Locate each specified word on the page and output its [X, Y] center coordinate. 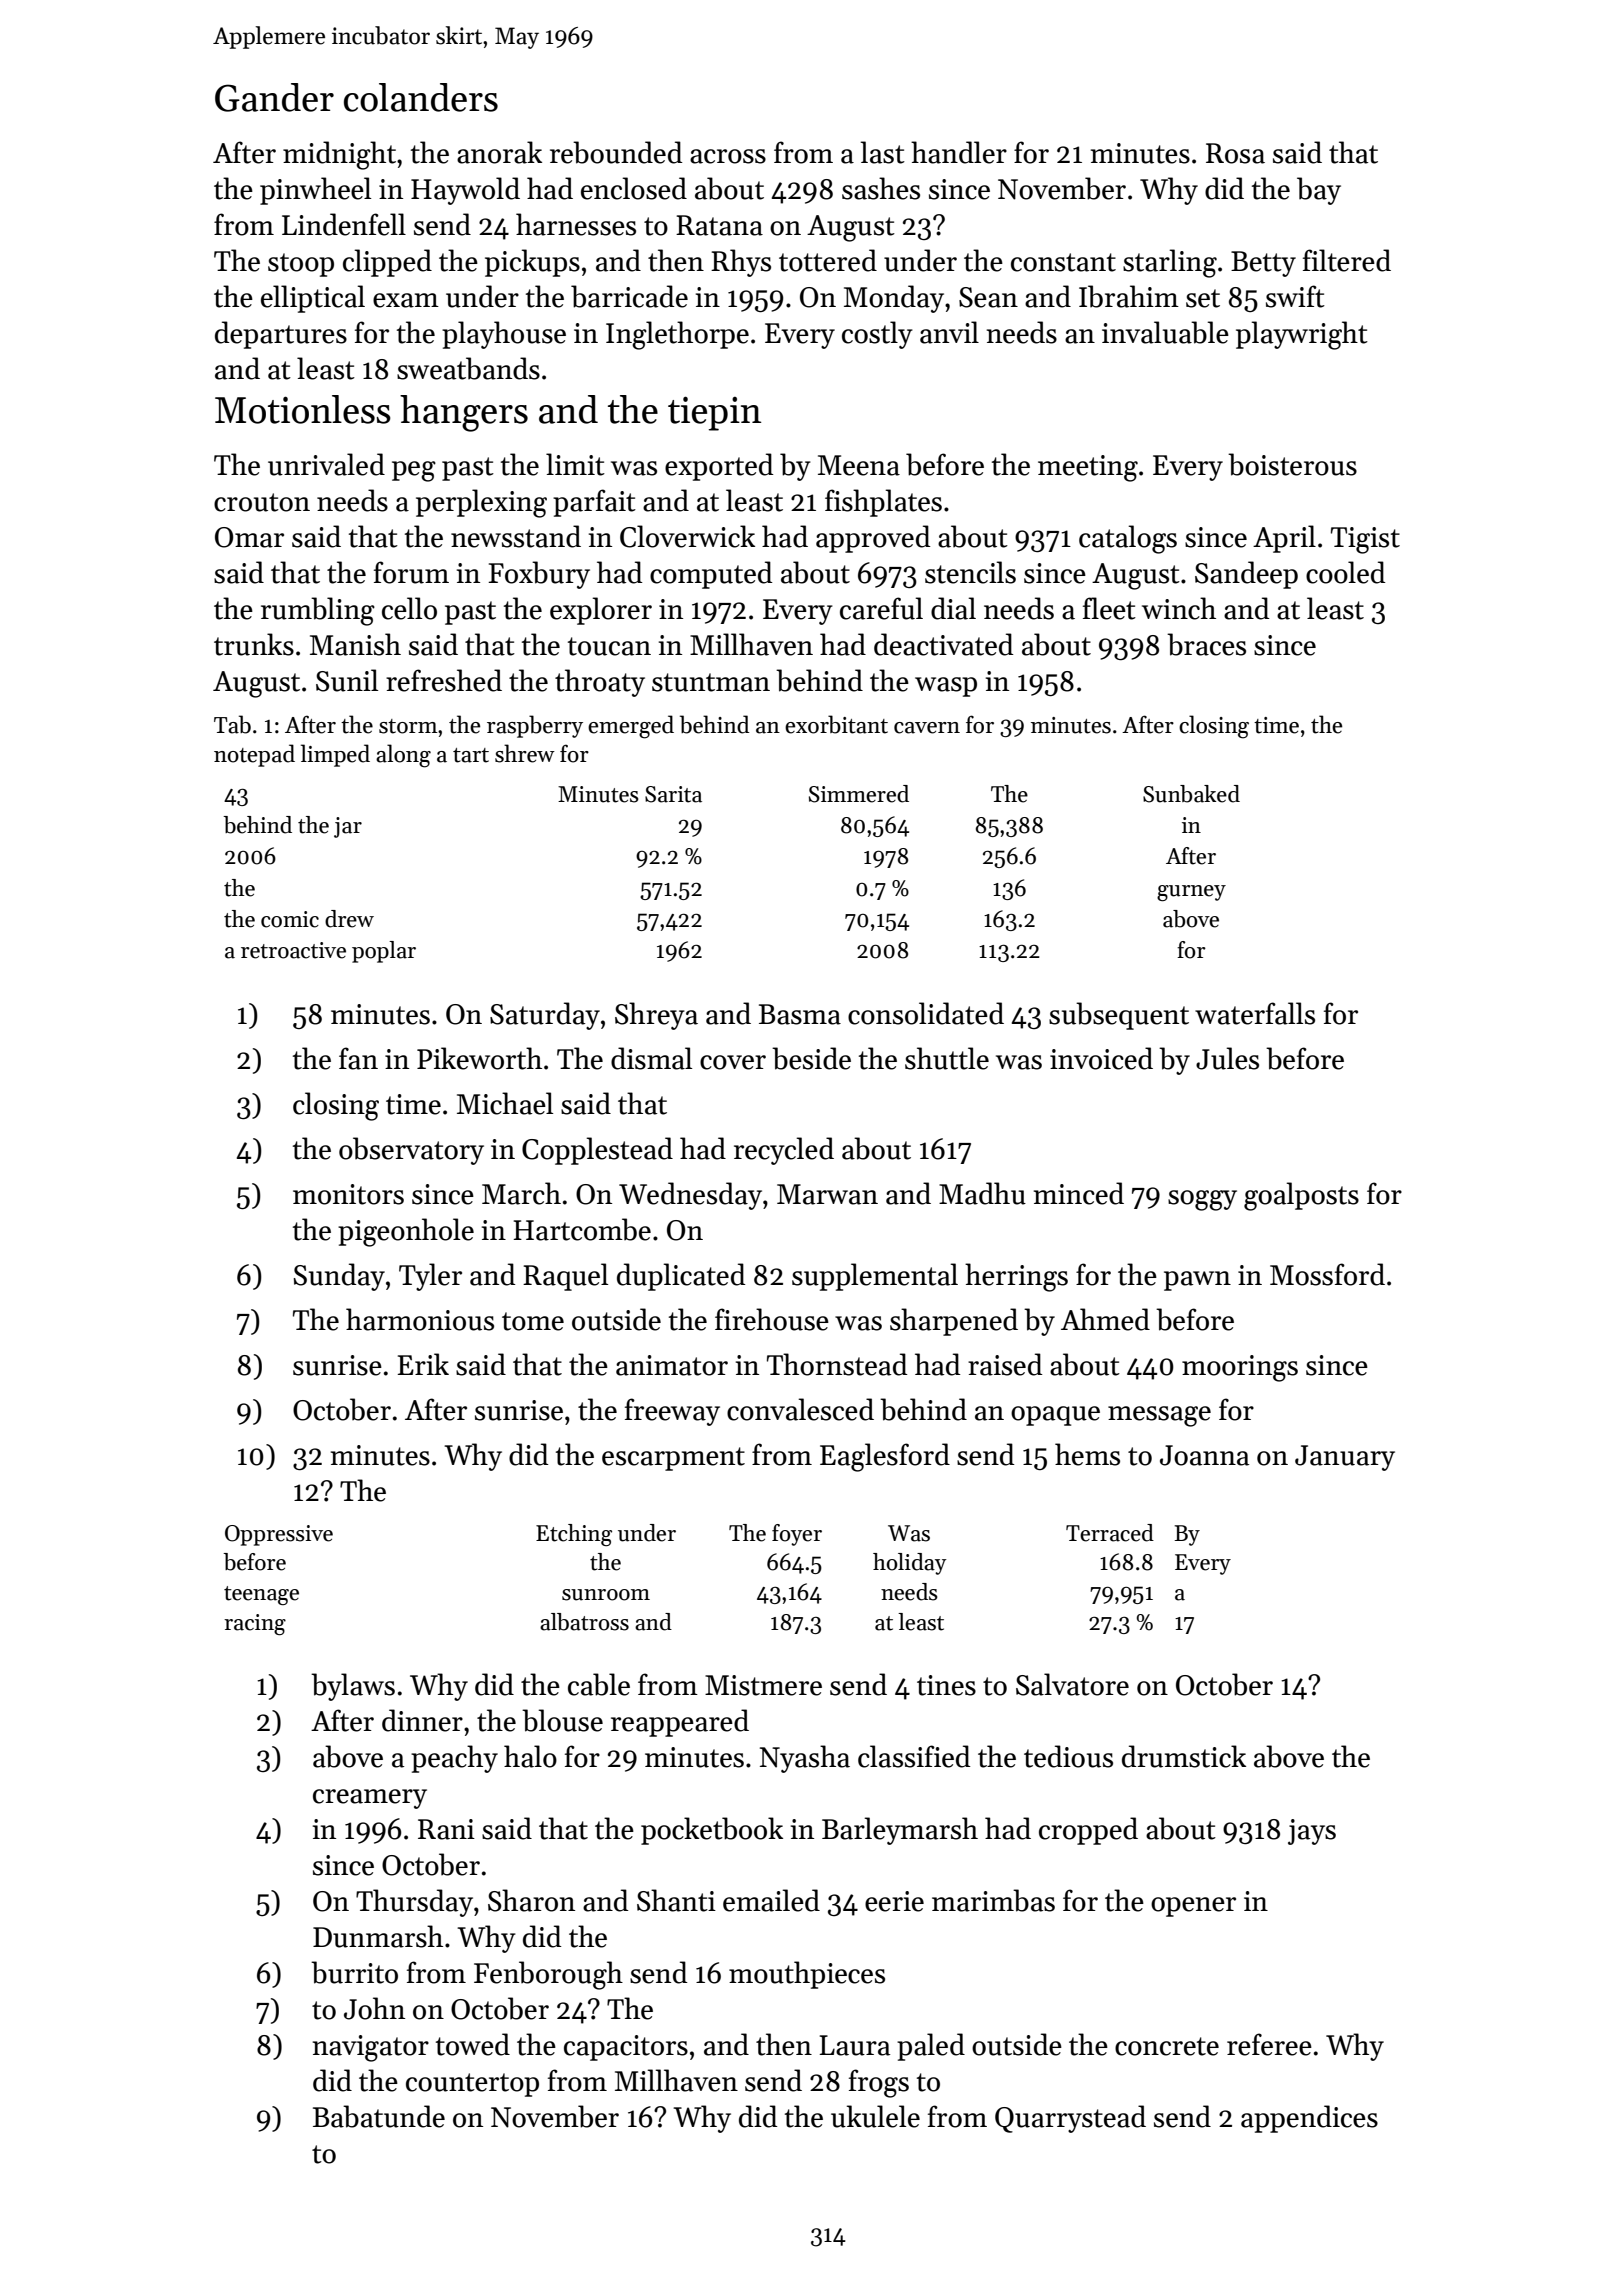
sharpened [954, 1322]
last [883, 152]
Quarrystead [1070, 2119]
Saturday [545, 1016]
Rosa [1235, 153]
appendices [1309, 2119]
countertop [472, 2085]
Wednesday [690, 1196]
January [1345, 1458]
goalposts [1301, 1196]
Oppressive [279, 1535]
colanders [421, 97]
